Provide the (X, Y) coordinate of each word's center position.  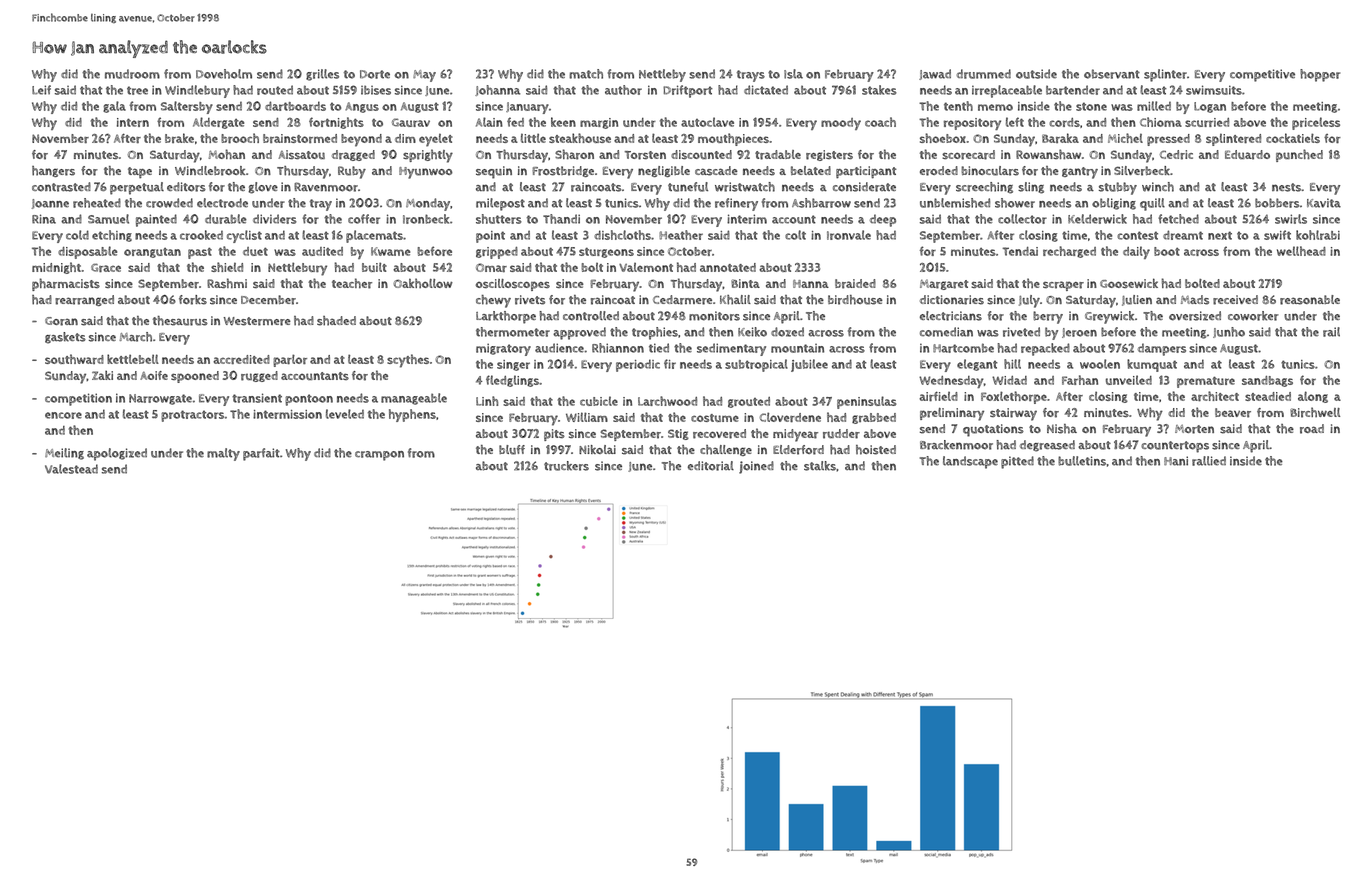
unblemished (955, 203)
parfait (261, 454)
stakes (879, 90)
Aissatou (301, 154)
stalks (820, 466)
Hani (1176, 461)
